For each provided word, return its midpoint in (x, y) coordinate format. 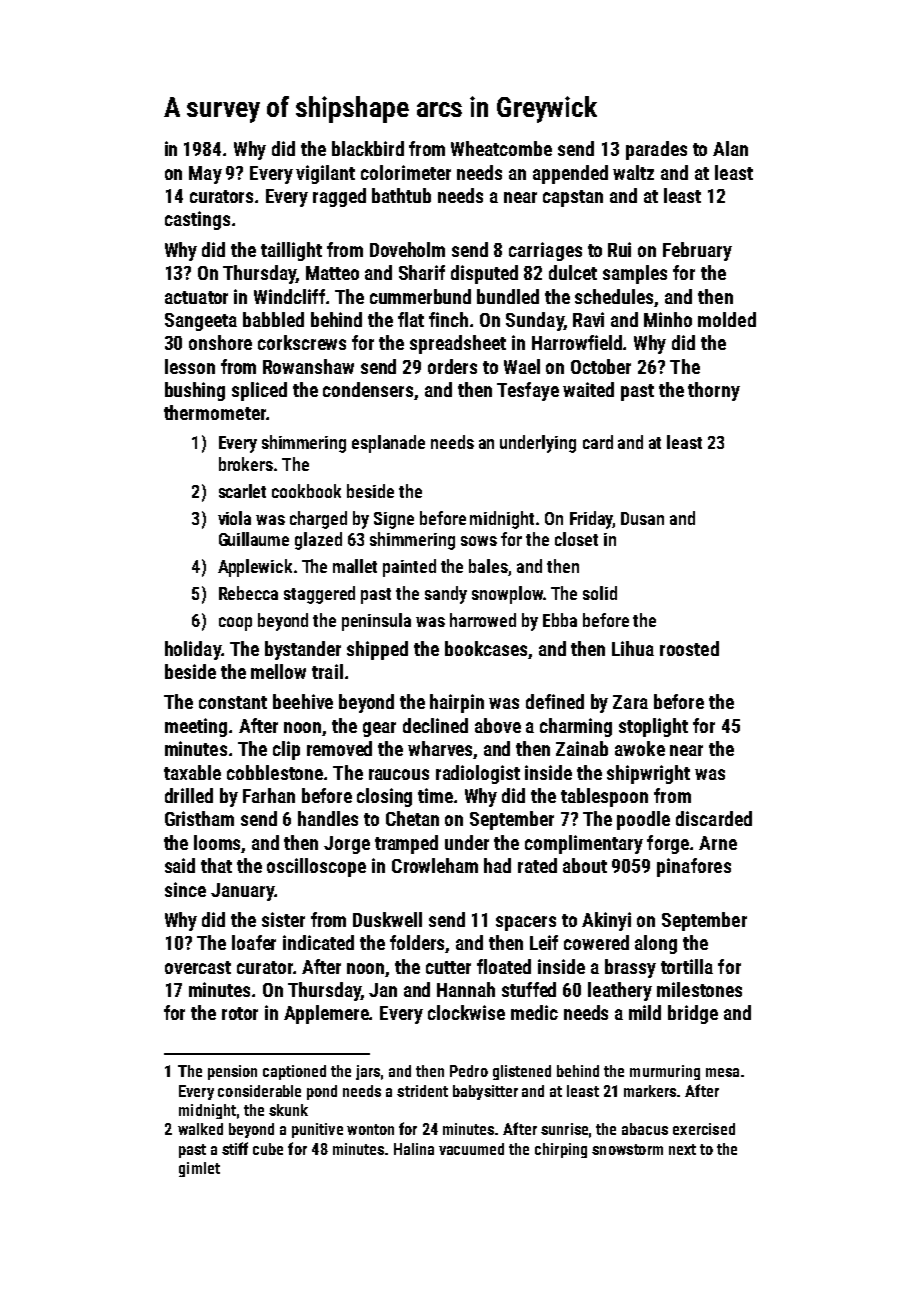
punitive (317, 1130)
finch (448, 319)
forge (668, 844)
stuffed (529, 989)
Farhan (269, 795)
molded (727, 319)
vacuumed (471, 1149)
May (205, 175)
